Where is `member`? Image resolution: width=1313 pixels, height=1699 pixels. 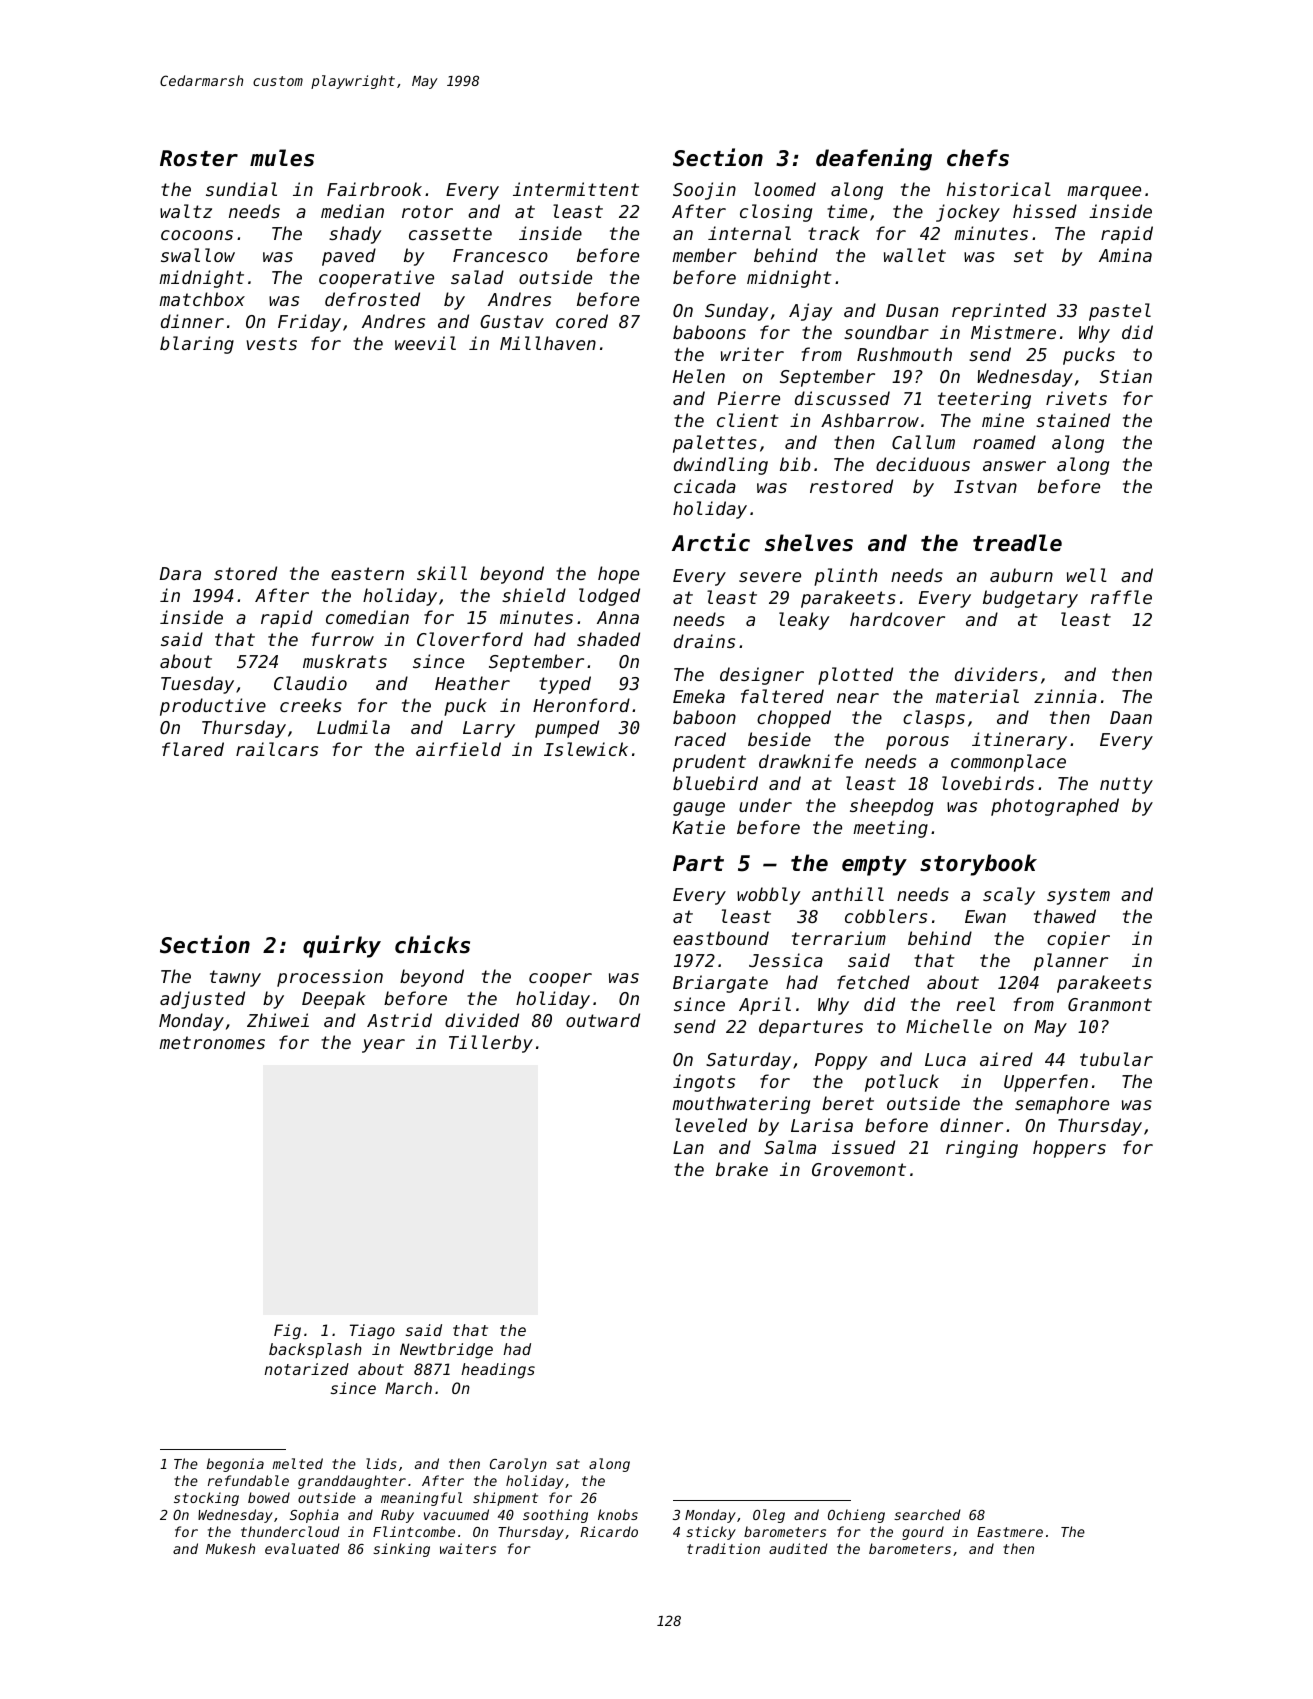 member is located at coordinates (704, 255).
